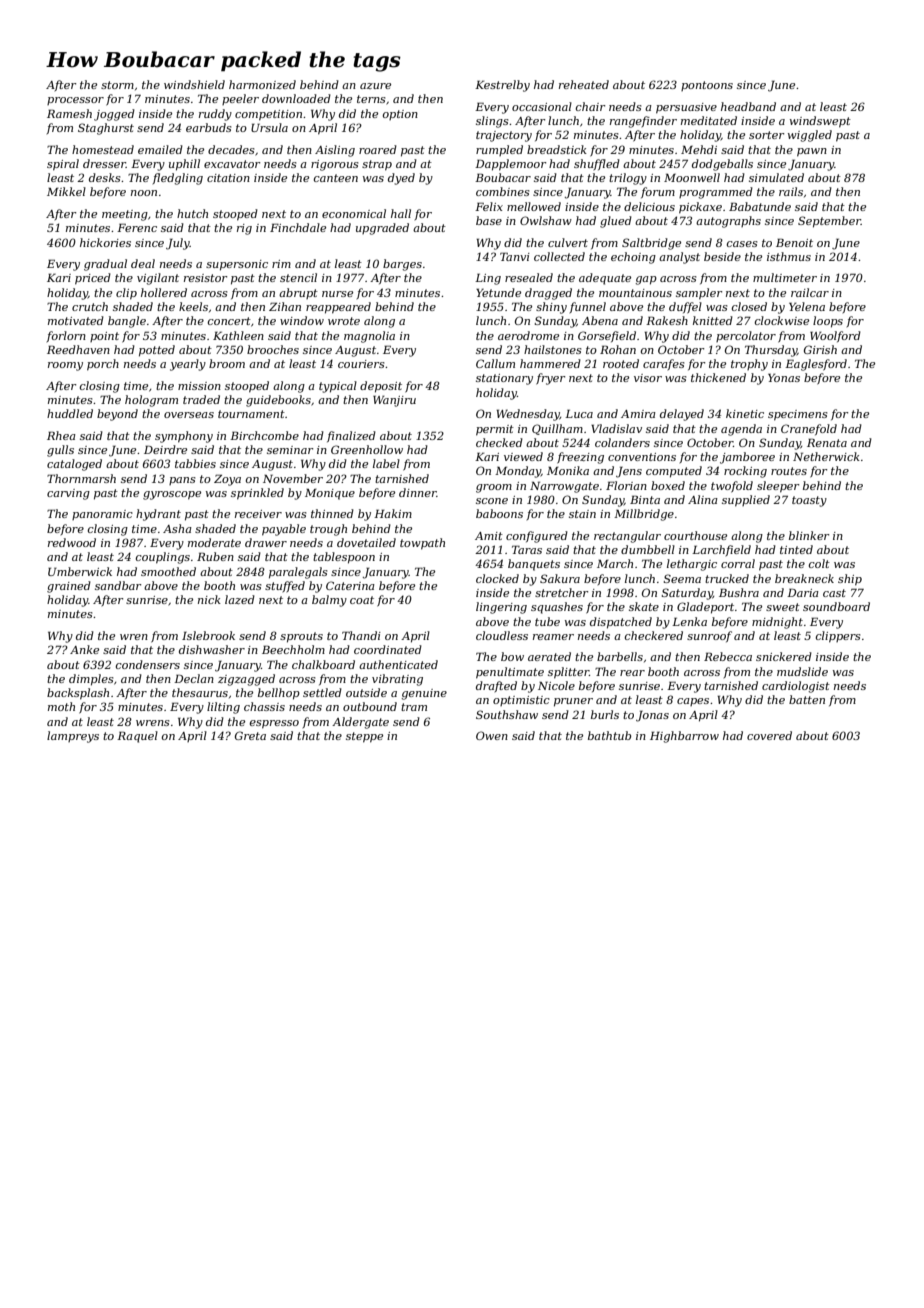 Image resolution: width=924 pixels, height=1308 pixels. Describe the element at coordinates (106, 129) in the screenshot. I see `Staghurst` at that location.
